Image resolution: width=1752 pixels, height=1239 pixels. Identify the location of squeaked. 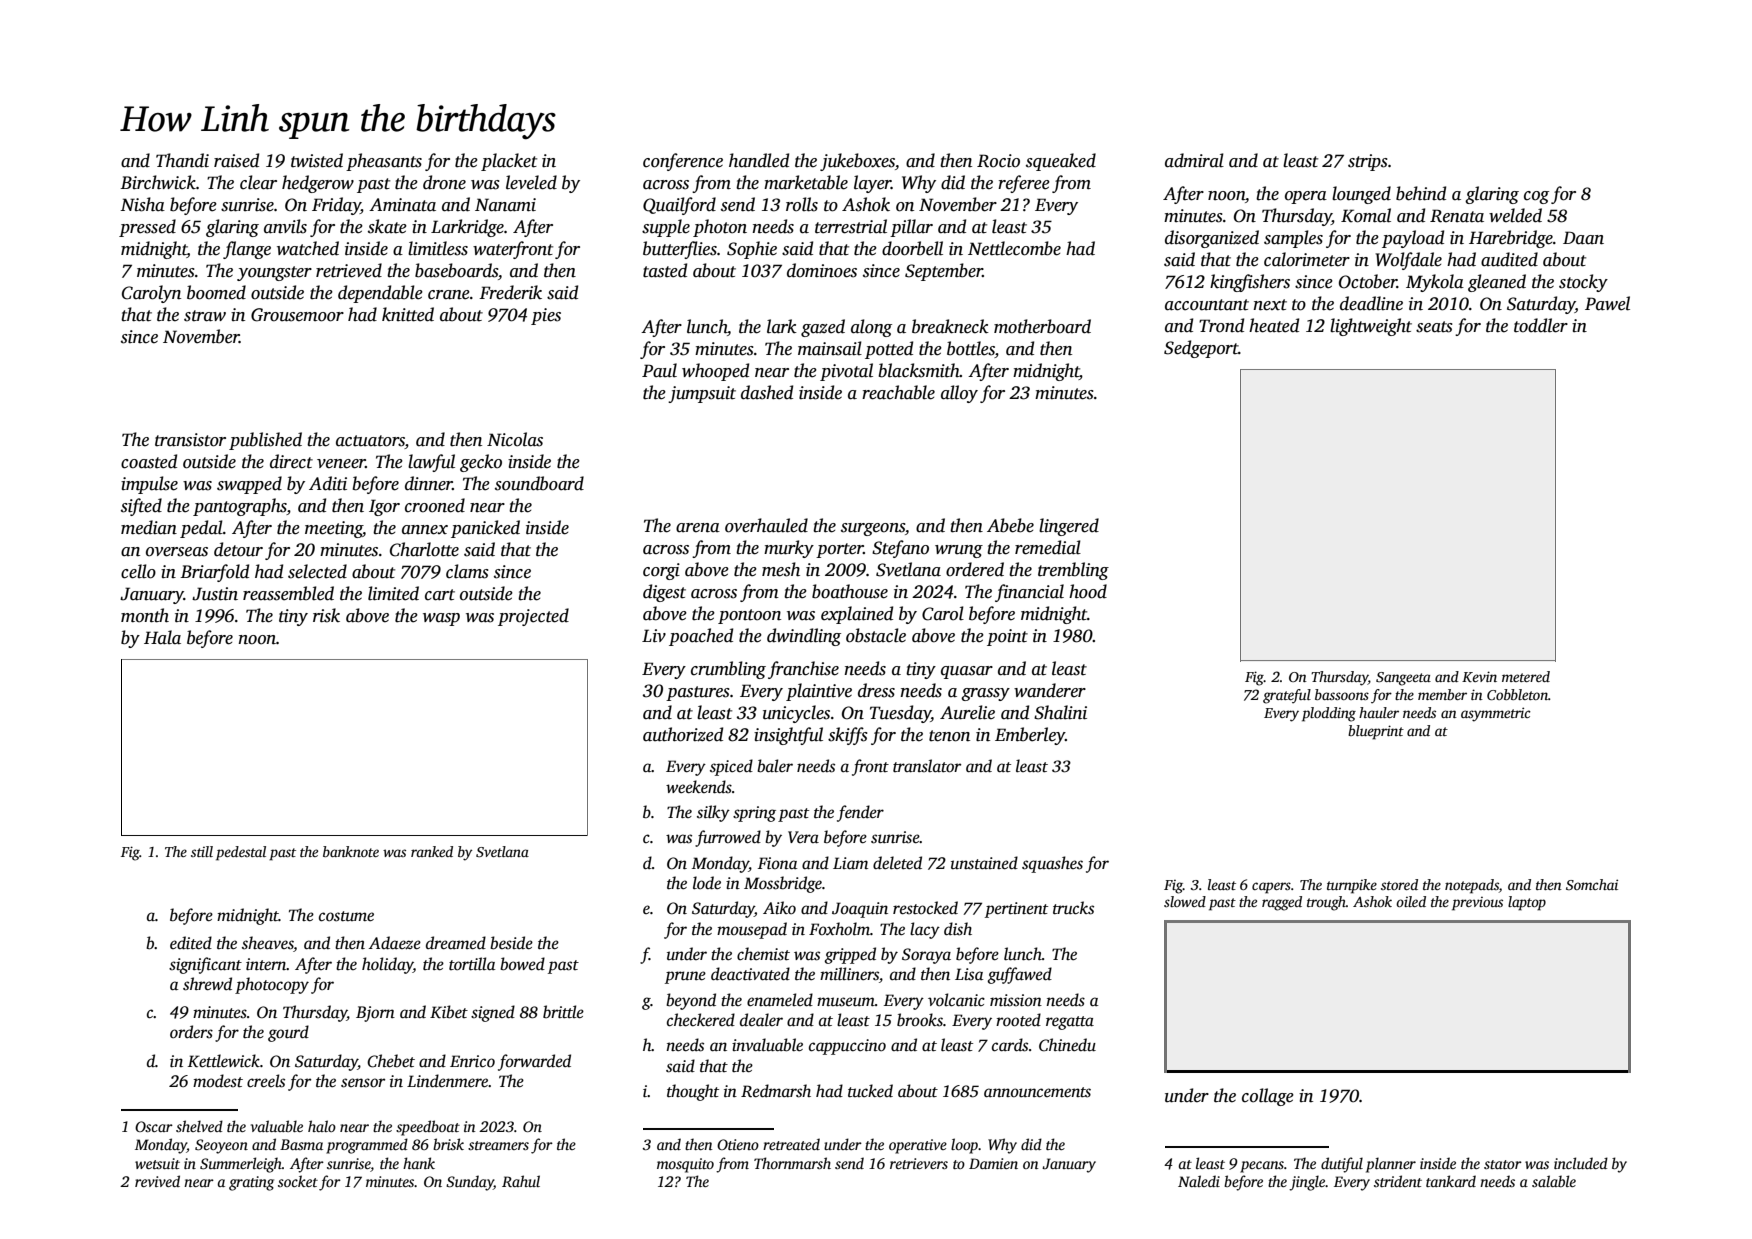
(1061, 162).
